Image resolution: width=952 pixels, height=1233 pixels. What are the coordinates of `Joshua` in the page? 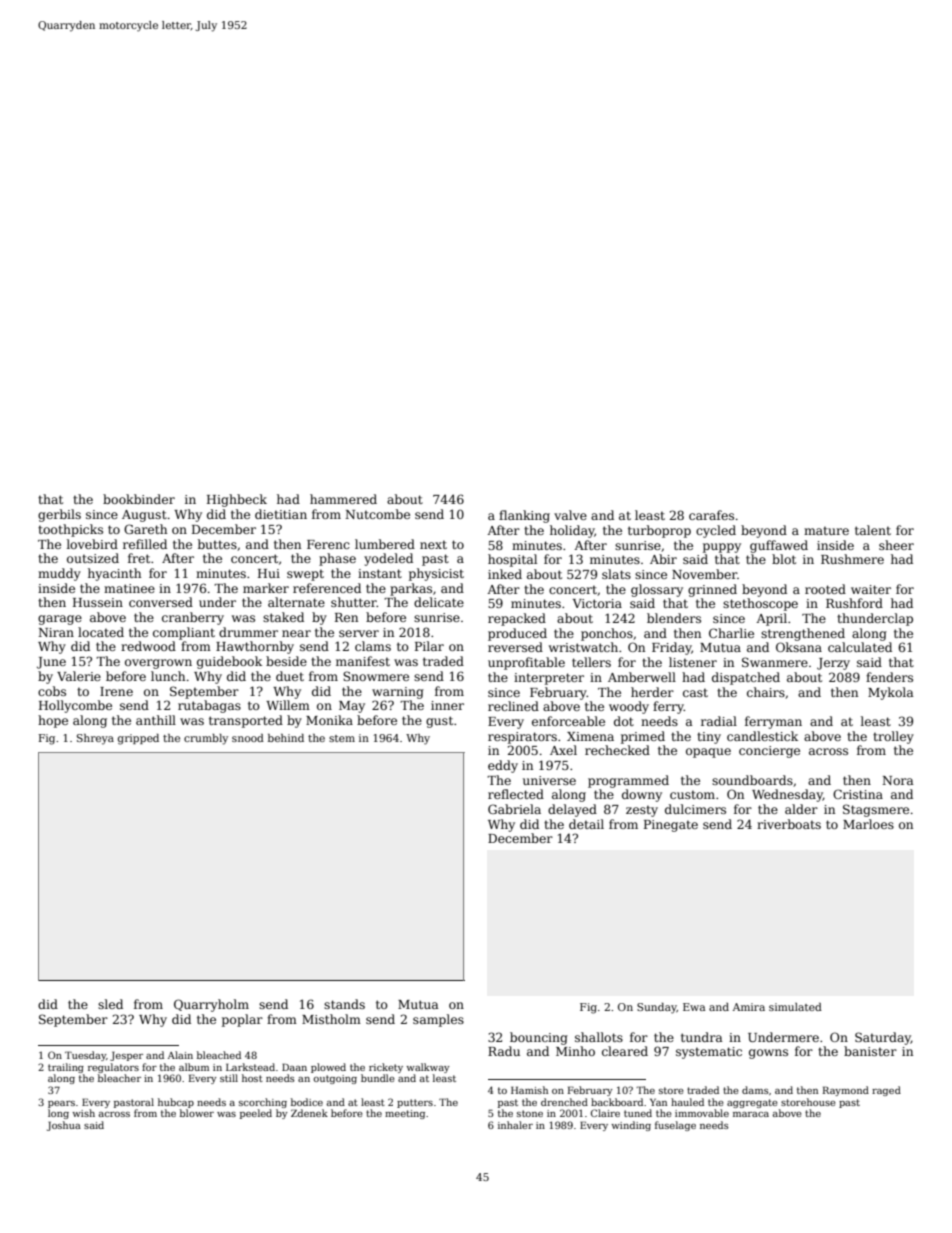 It's located at (64, 1126).
